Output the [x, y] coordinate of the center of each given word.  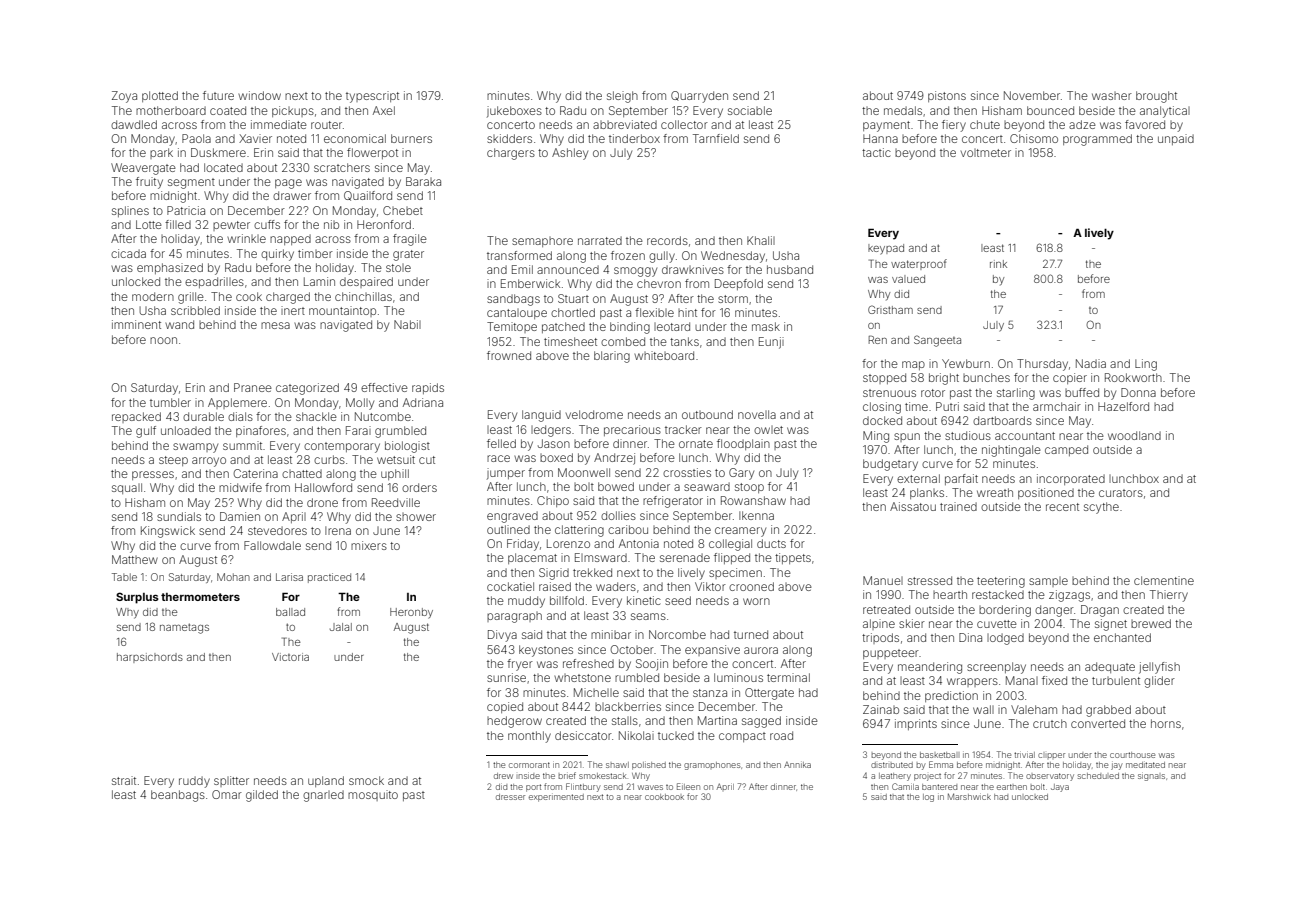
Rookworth [1133, 377]
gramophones [712, 766]
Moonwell [584, 472]
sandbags [513, 300]
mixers [369, 545]
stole [398, 268]
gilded [262, 796]
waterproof [919, 264]
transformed [519, 255]
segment [191, 183]
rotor [933, 393]
